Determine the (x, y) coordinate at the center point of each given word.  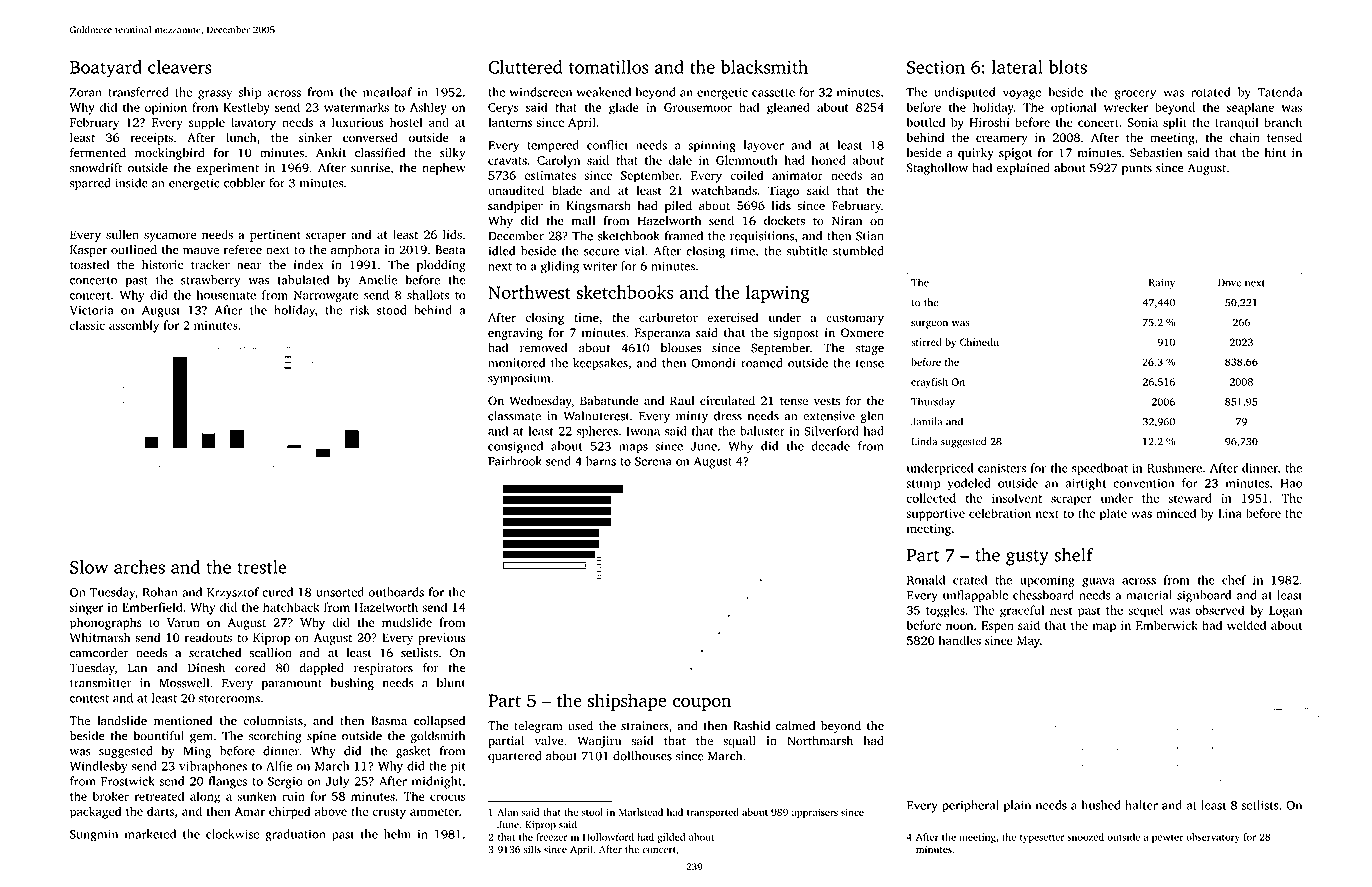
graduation (295, 835)
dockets (784, 221)
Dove (1229, 283)
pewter (1167, 839)
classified (380, 153)
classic (87, 325)
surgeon (929, 324)
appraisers (815, 813)
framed (684, 236)
